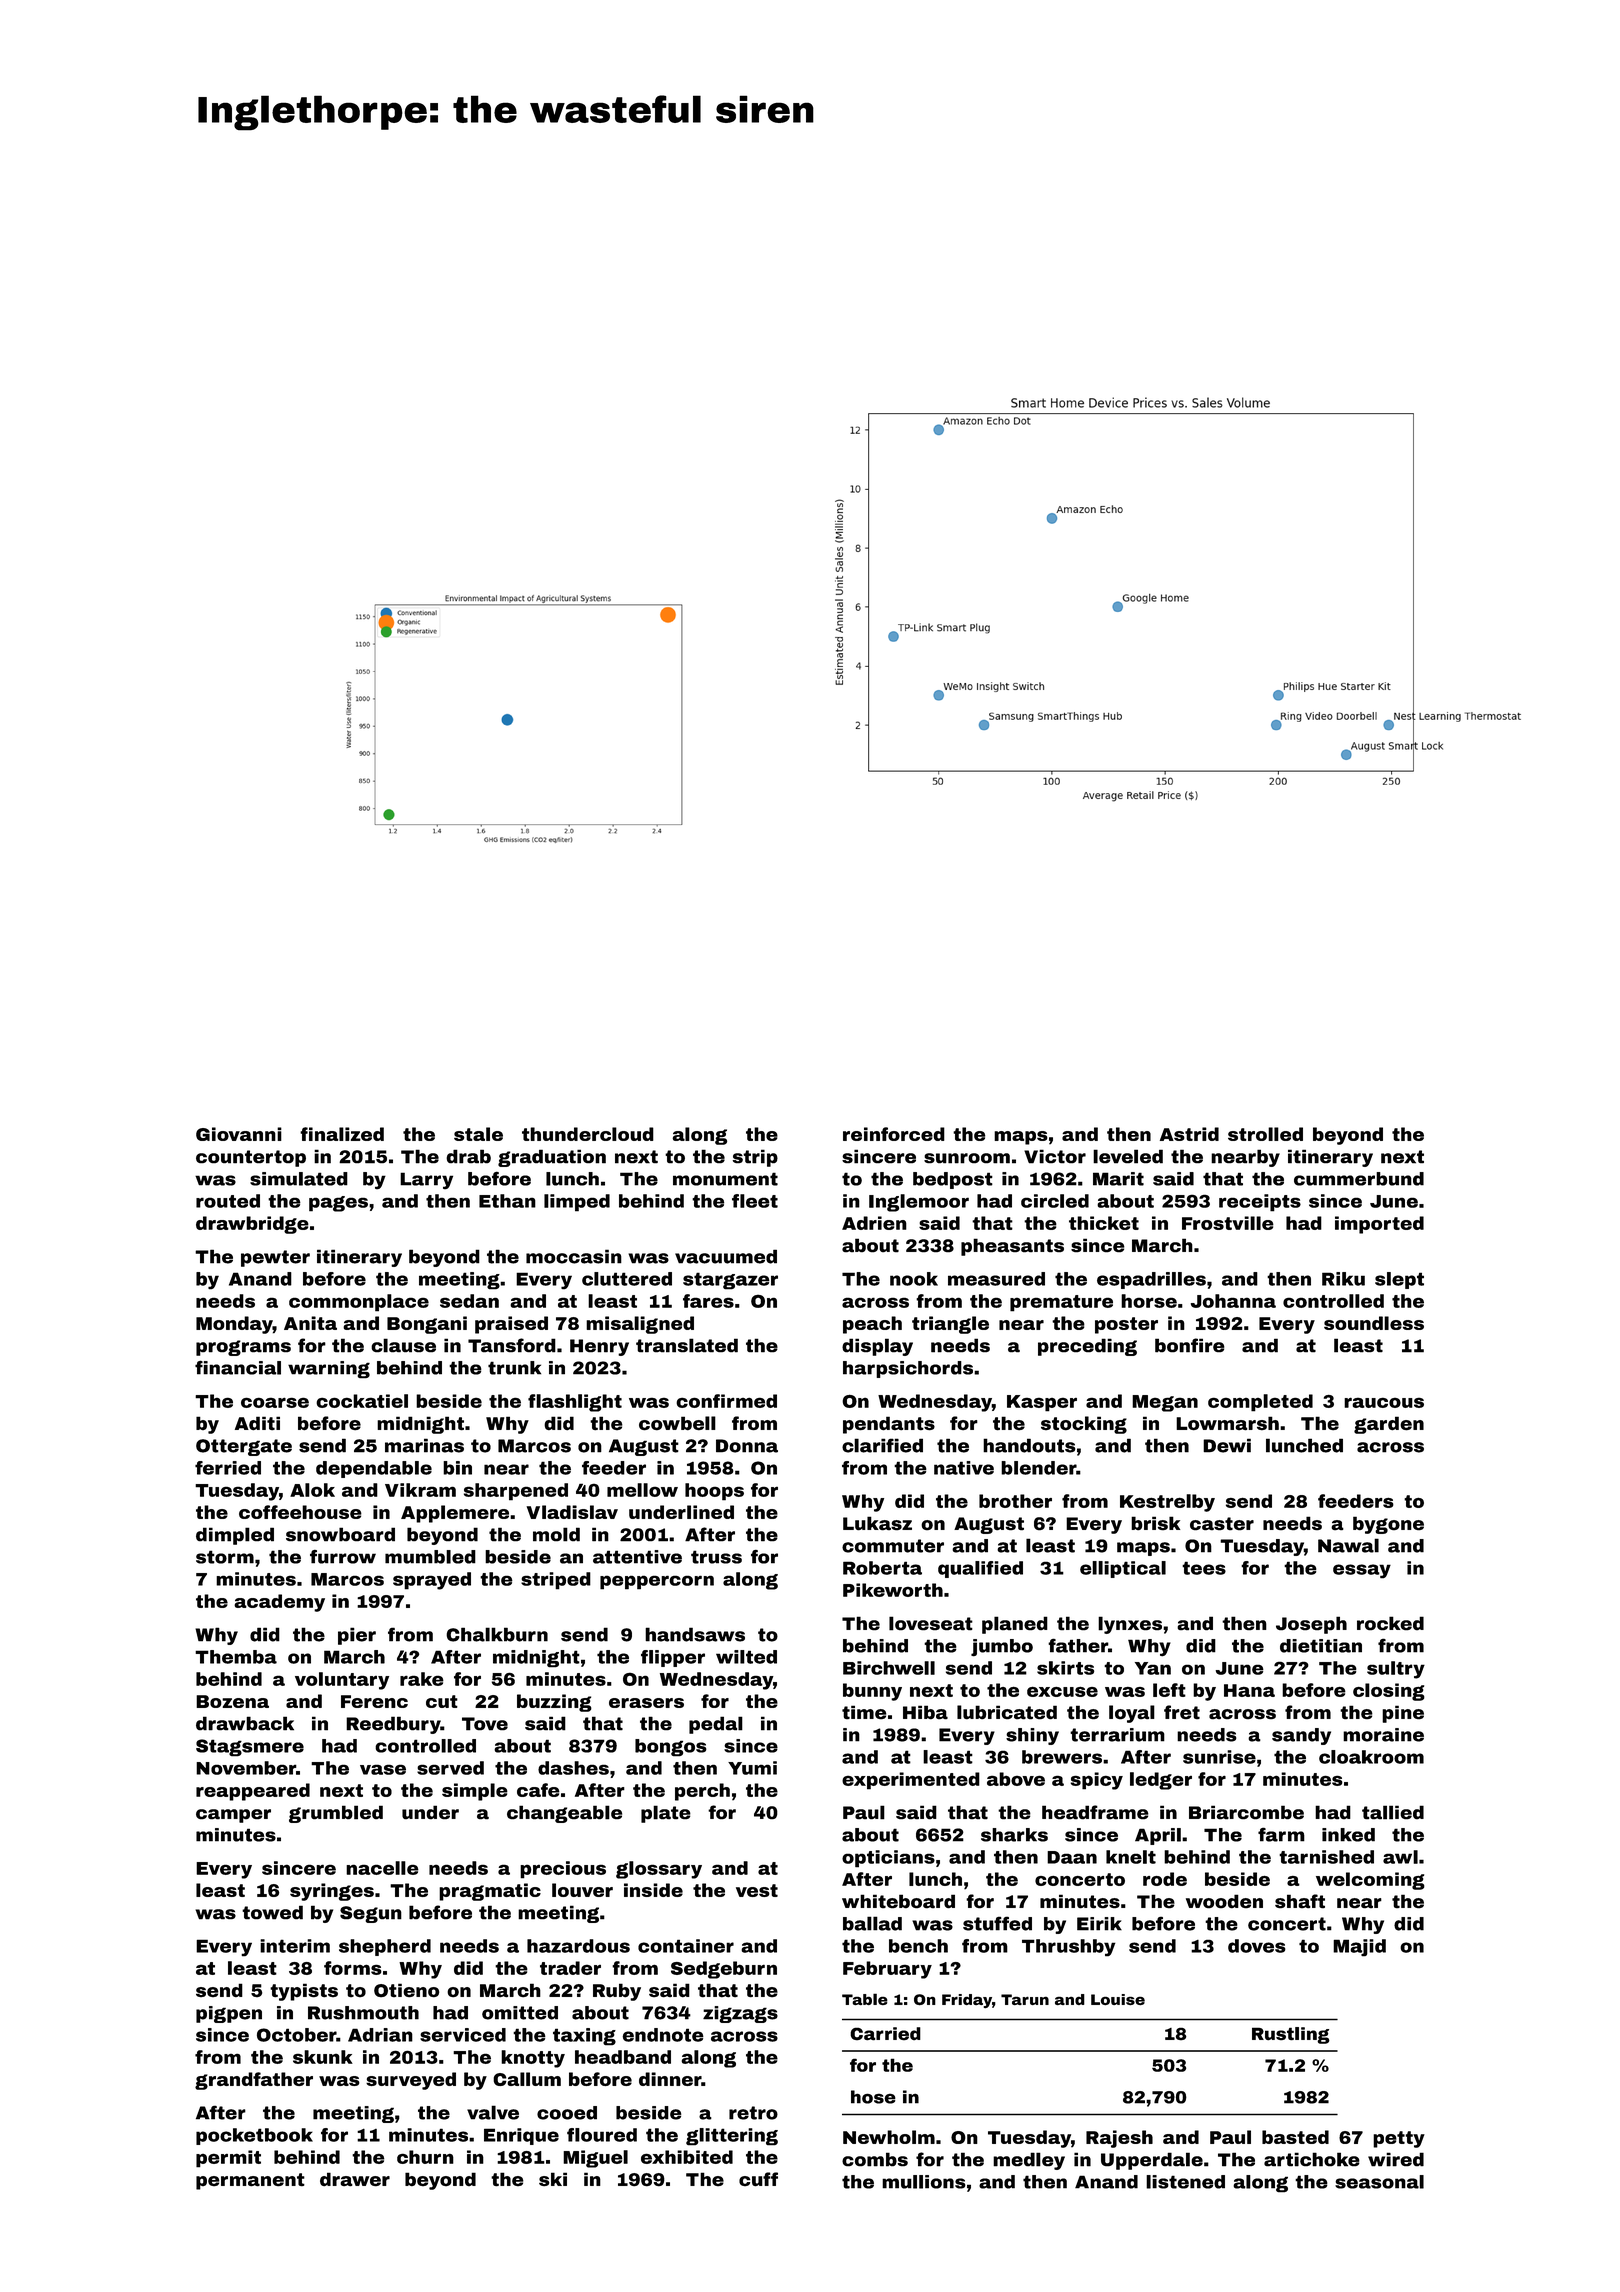 Image resolution: width=1620 pixels, height=2292 pixels. I want to click on inked, so click(1348, 1835).
